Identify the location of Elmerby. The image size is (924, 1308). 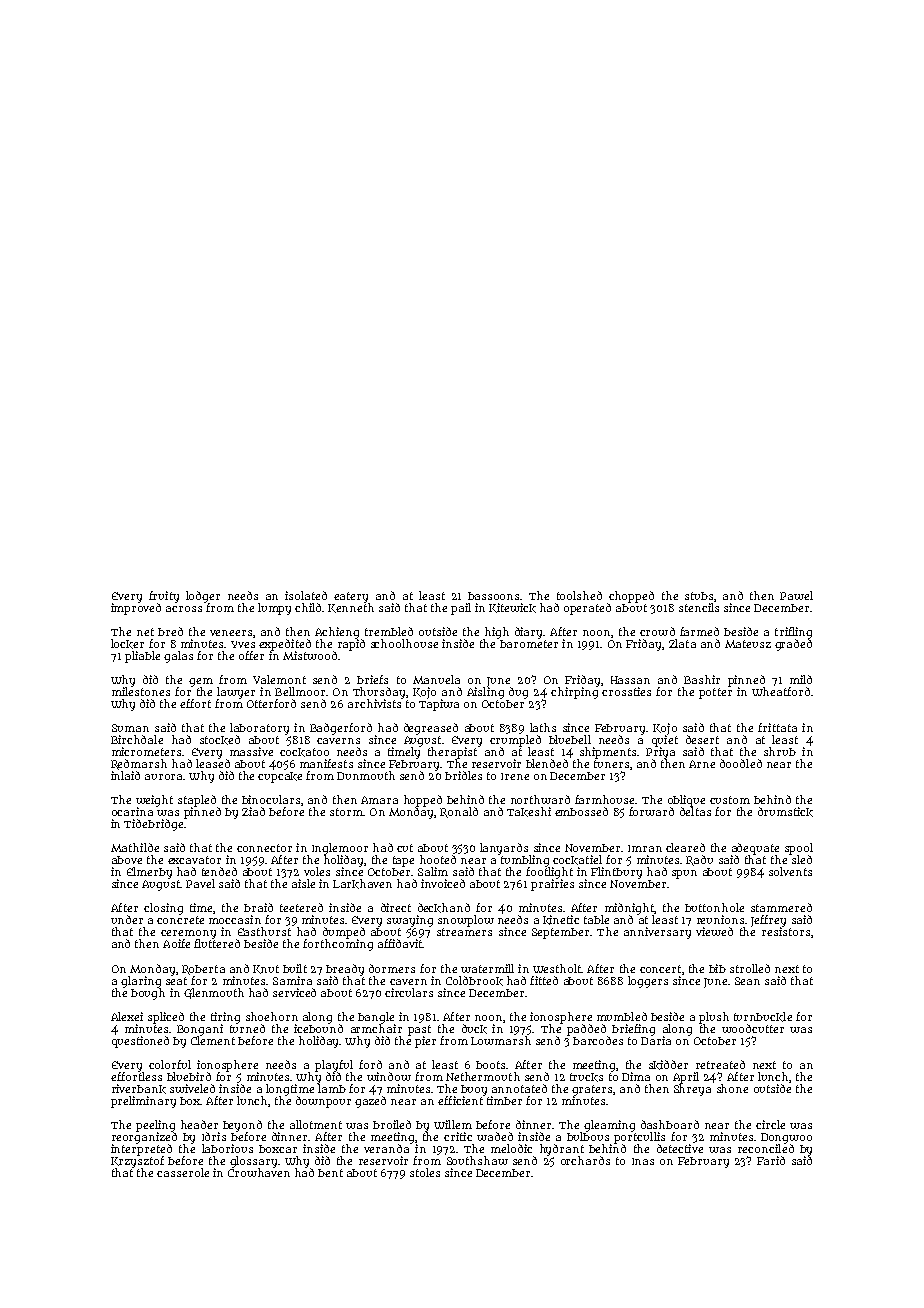
(149, 873).
